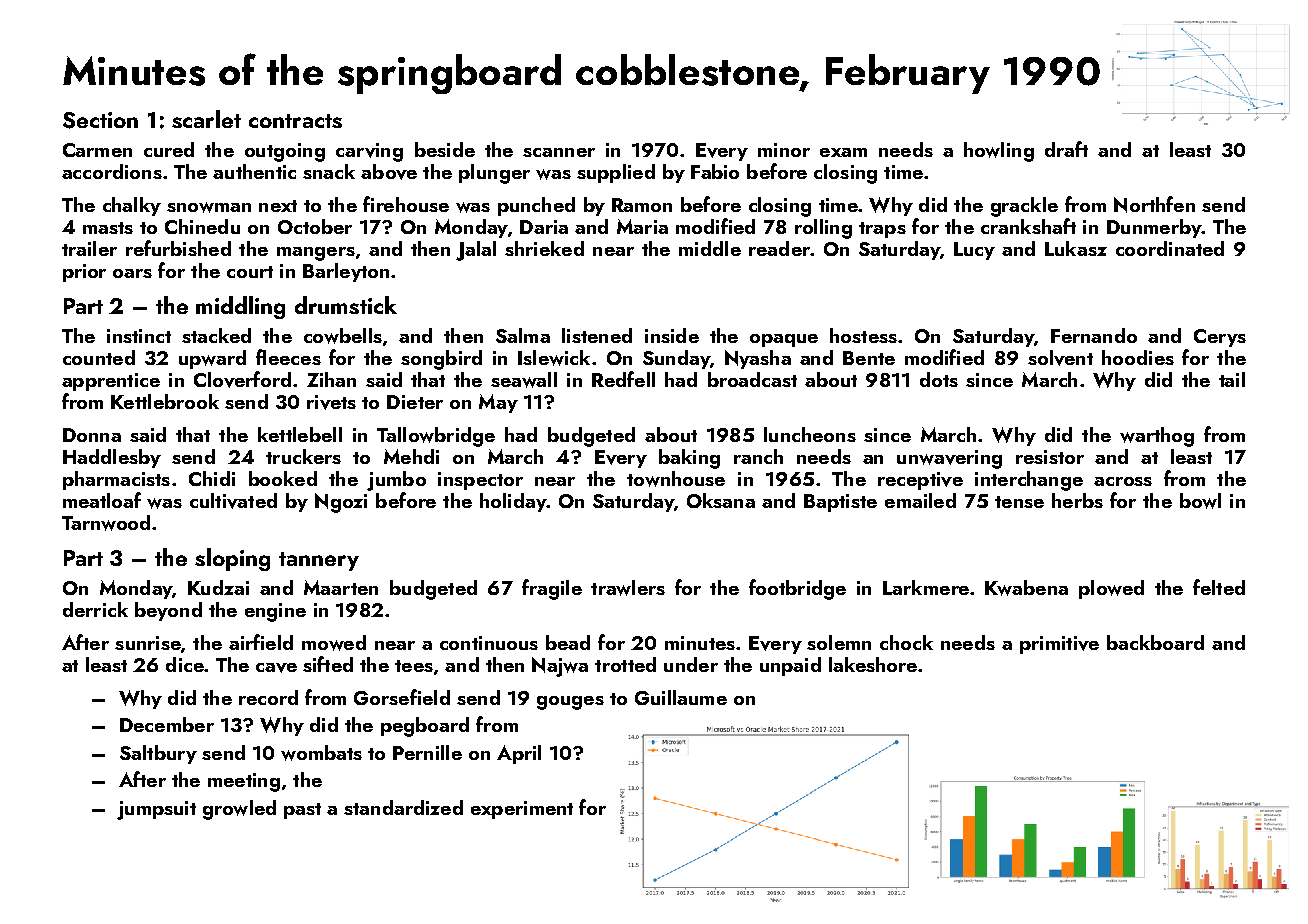 The height and width of the page is (924, 1308). What do you see at coordinates (1066, 149) in the page?
I see `draft` at bounding box center [1066, 149].
